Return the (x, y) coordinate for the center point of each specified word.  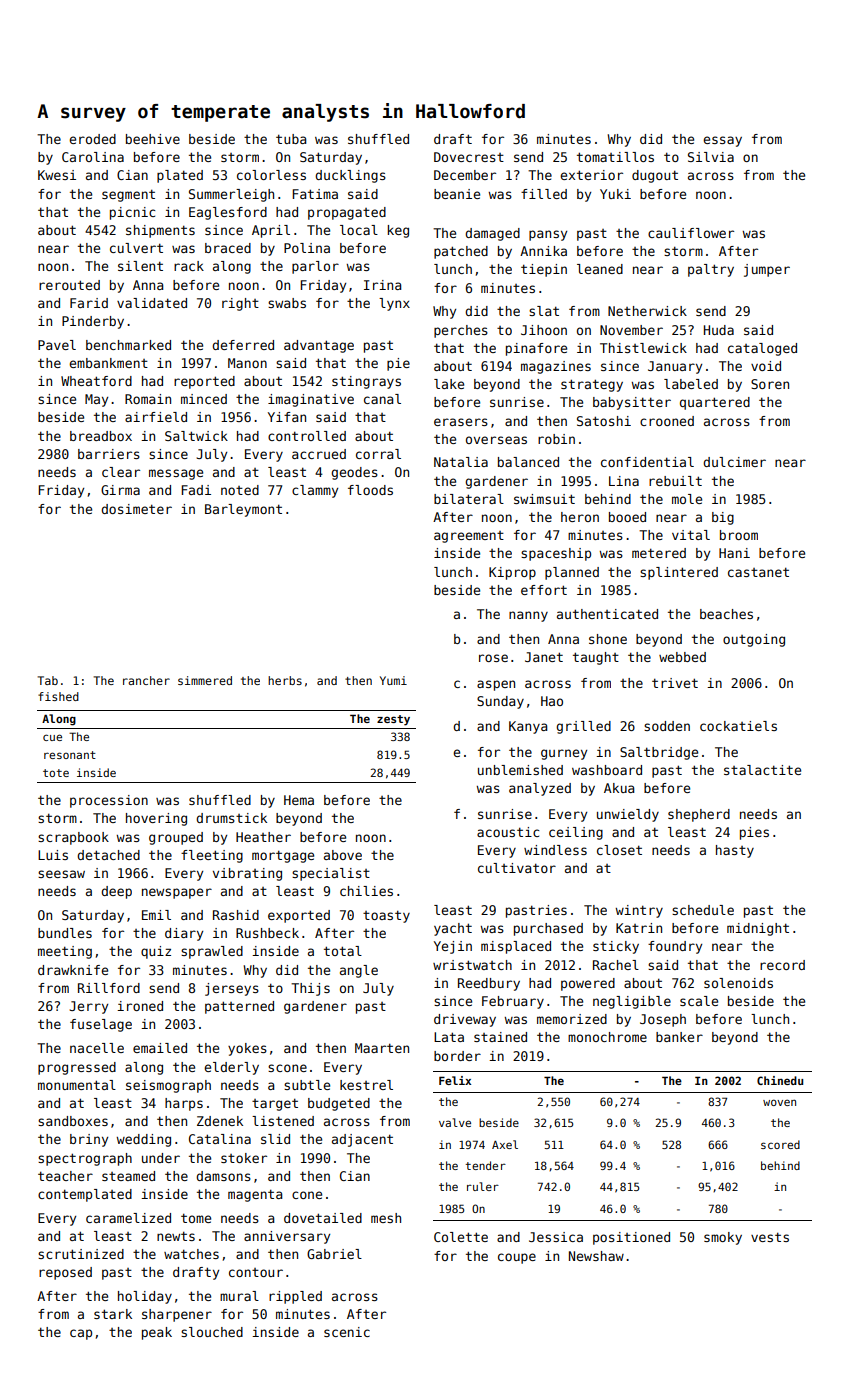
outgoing (754, 640)
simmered (205, 680)
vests (770, 1237)
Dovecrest (469, 157)
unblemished (520, 770)
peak (157, 1333)
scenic (347, 1332)
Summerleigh (231, 195)
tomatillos (615, 157)
